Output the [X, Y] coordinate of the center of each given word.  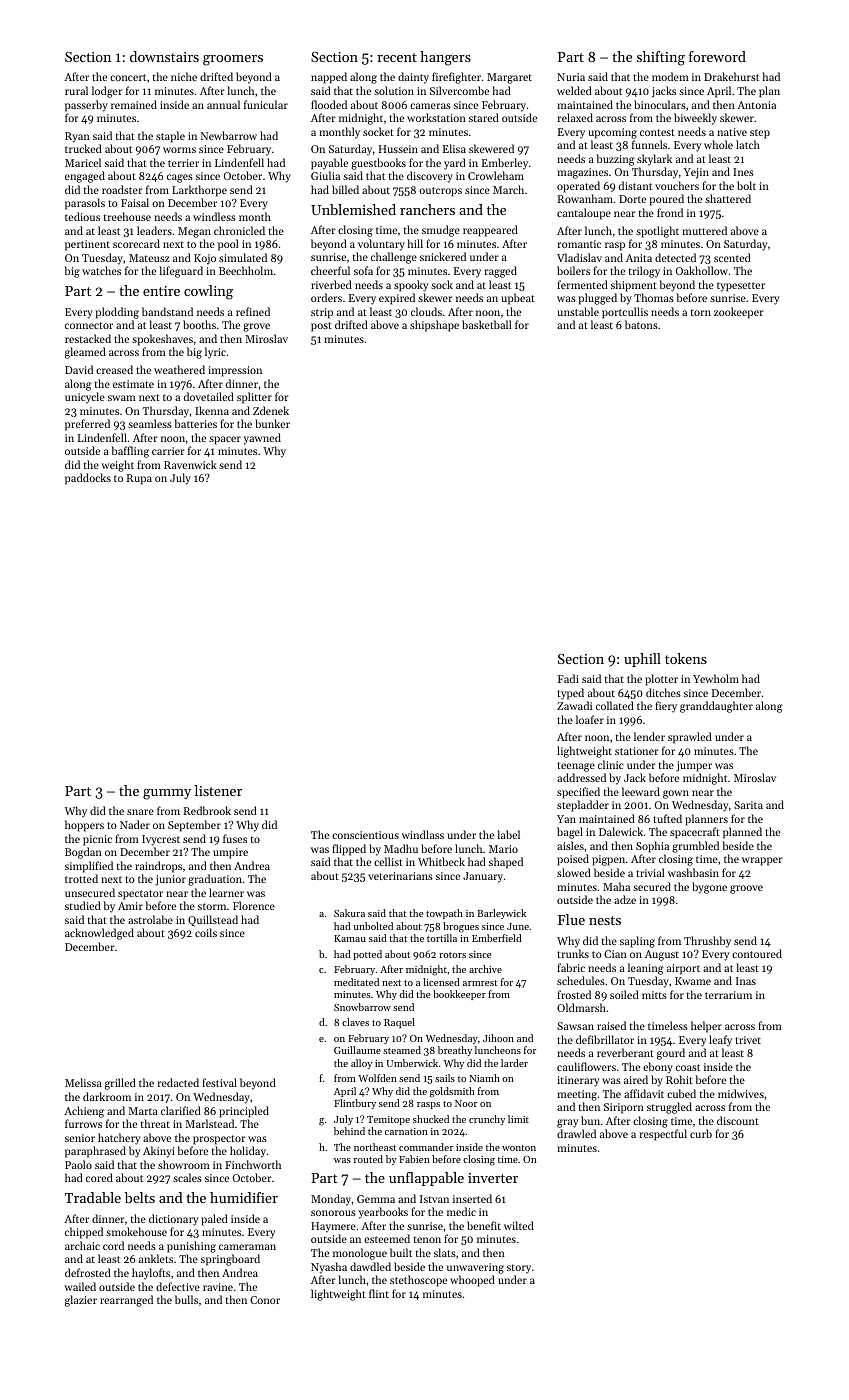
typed [570, 694]
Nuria [571, 77]
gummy [167, 794]
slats [445, 1252]
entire [161, 291]
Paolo [78, 1164]
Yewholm [716, 678]
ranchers [427, 209]
